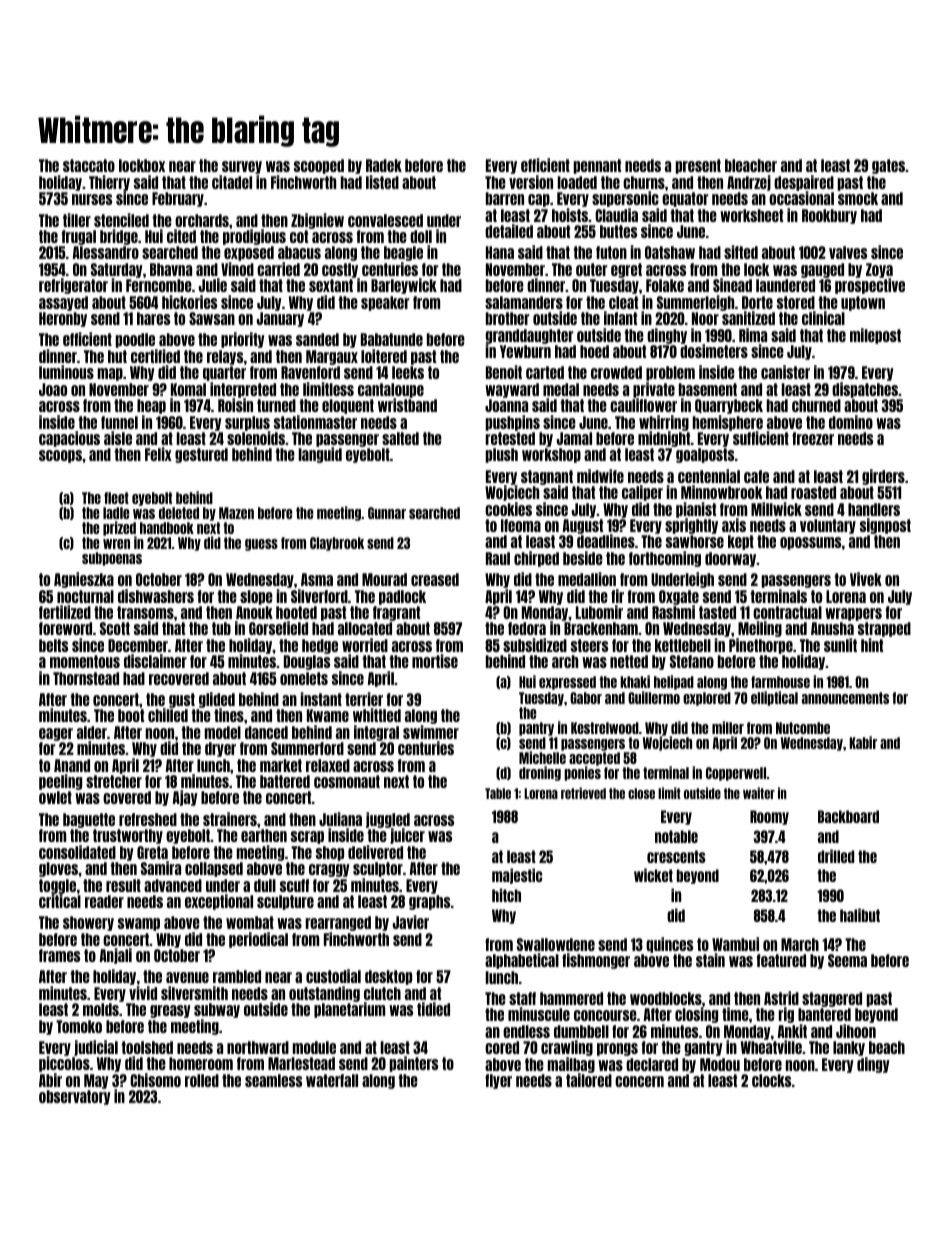 This image has width=952, height=1233. What do you see at coordinates (879, 271) in the image?
I see `Zoya` at bounding box center [879, 271].
